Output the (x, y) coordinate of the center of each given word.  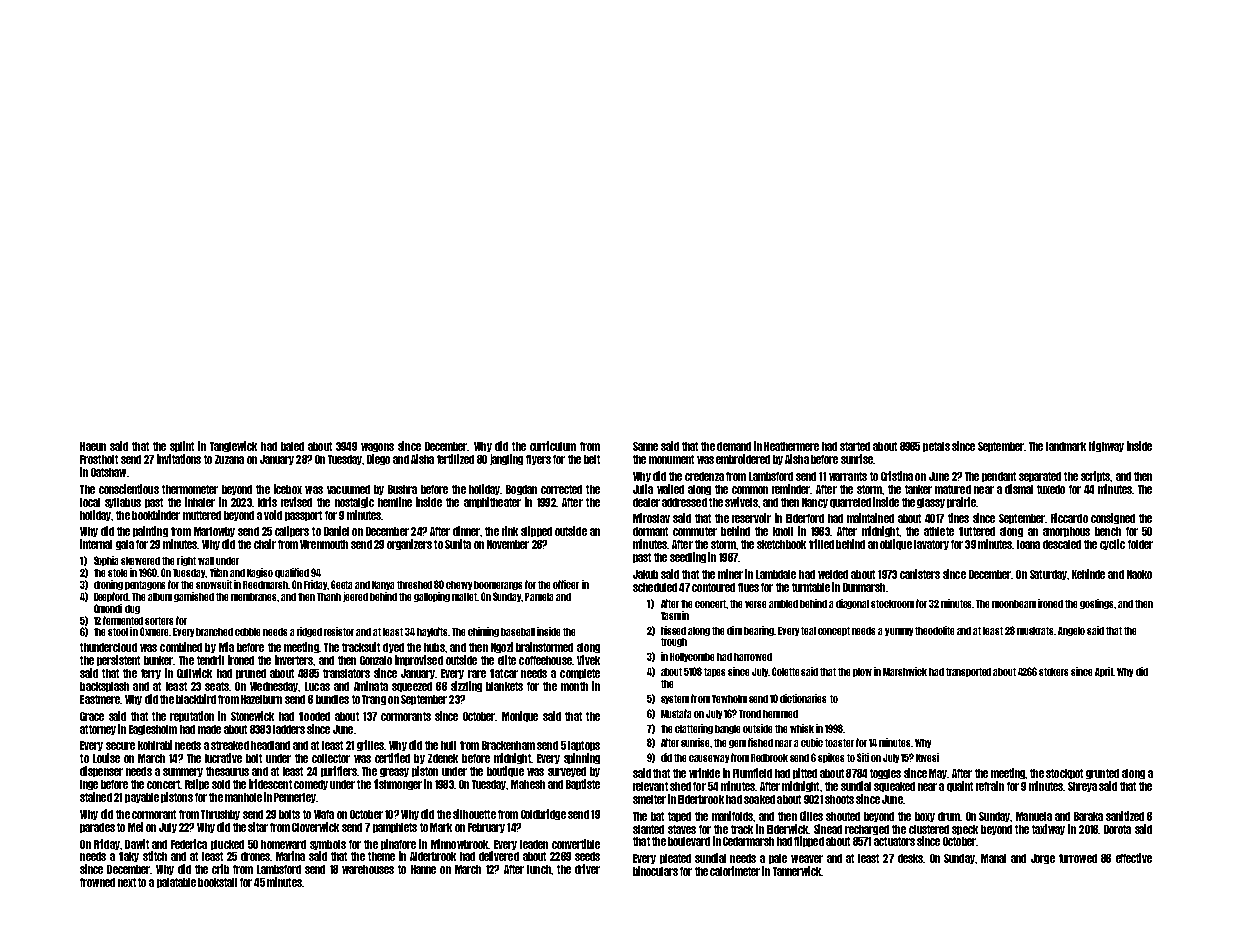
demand (734, 446)
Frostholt (99, 459)
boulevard (689, 841)
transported (968, 672)
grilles (370, 745)
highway (1106, 446)
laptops (584, 746)
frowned (97, 882)
